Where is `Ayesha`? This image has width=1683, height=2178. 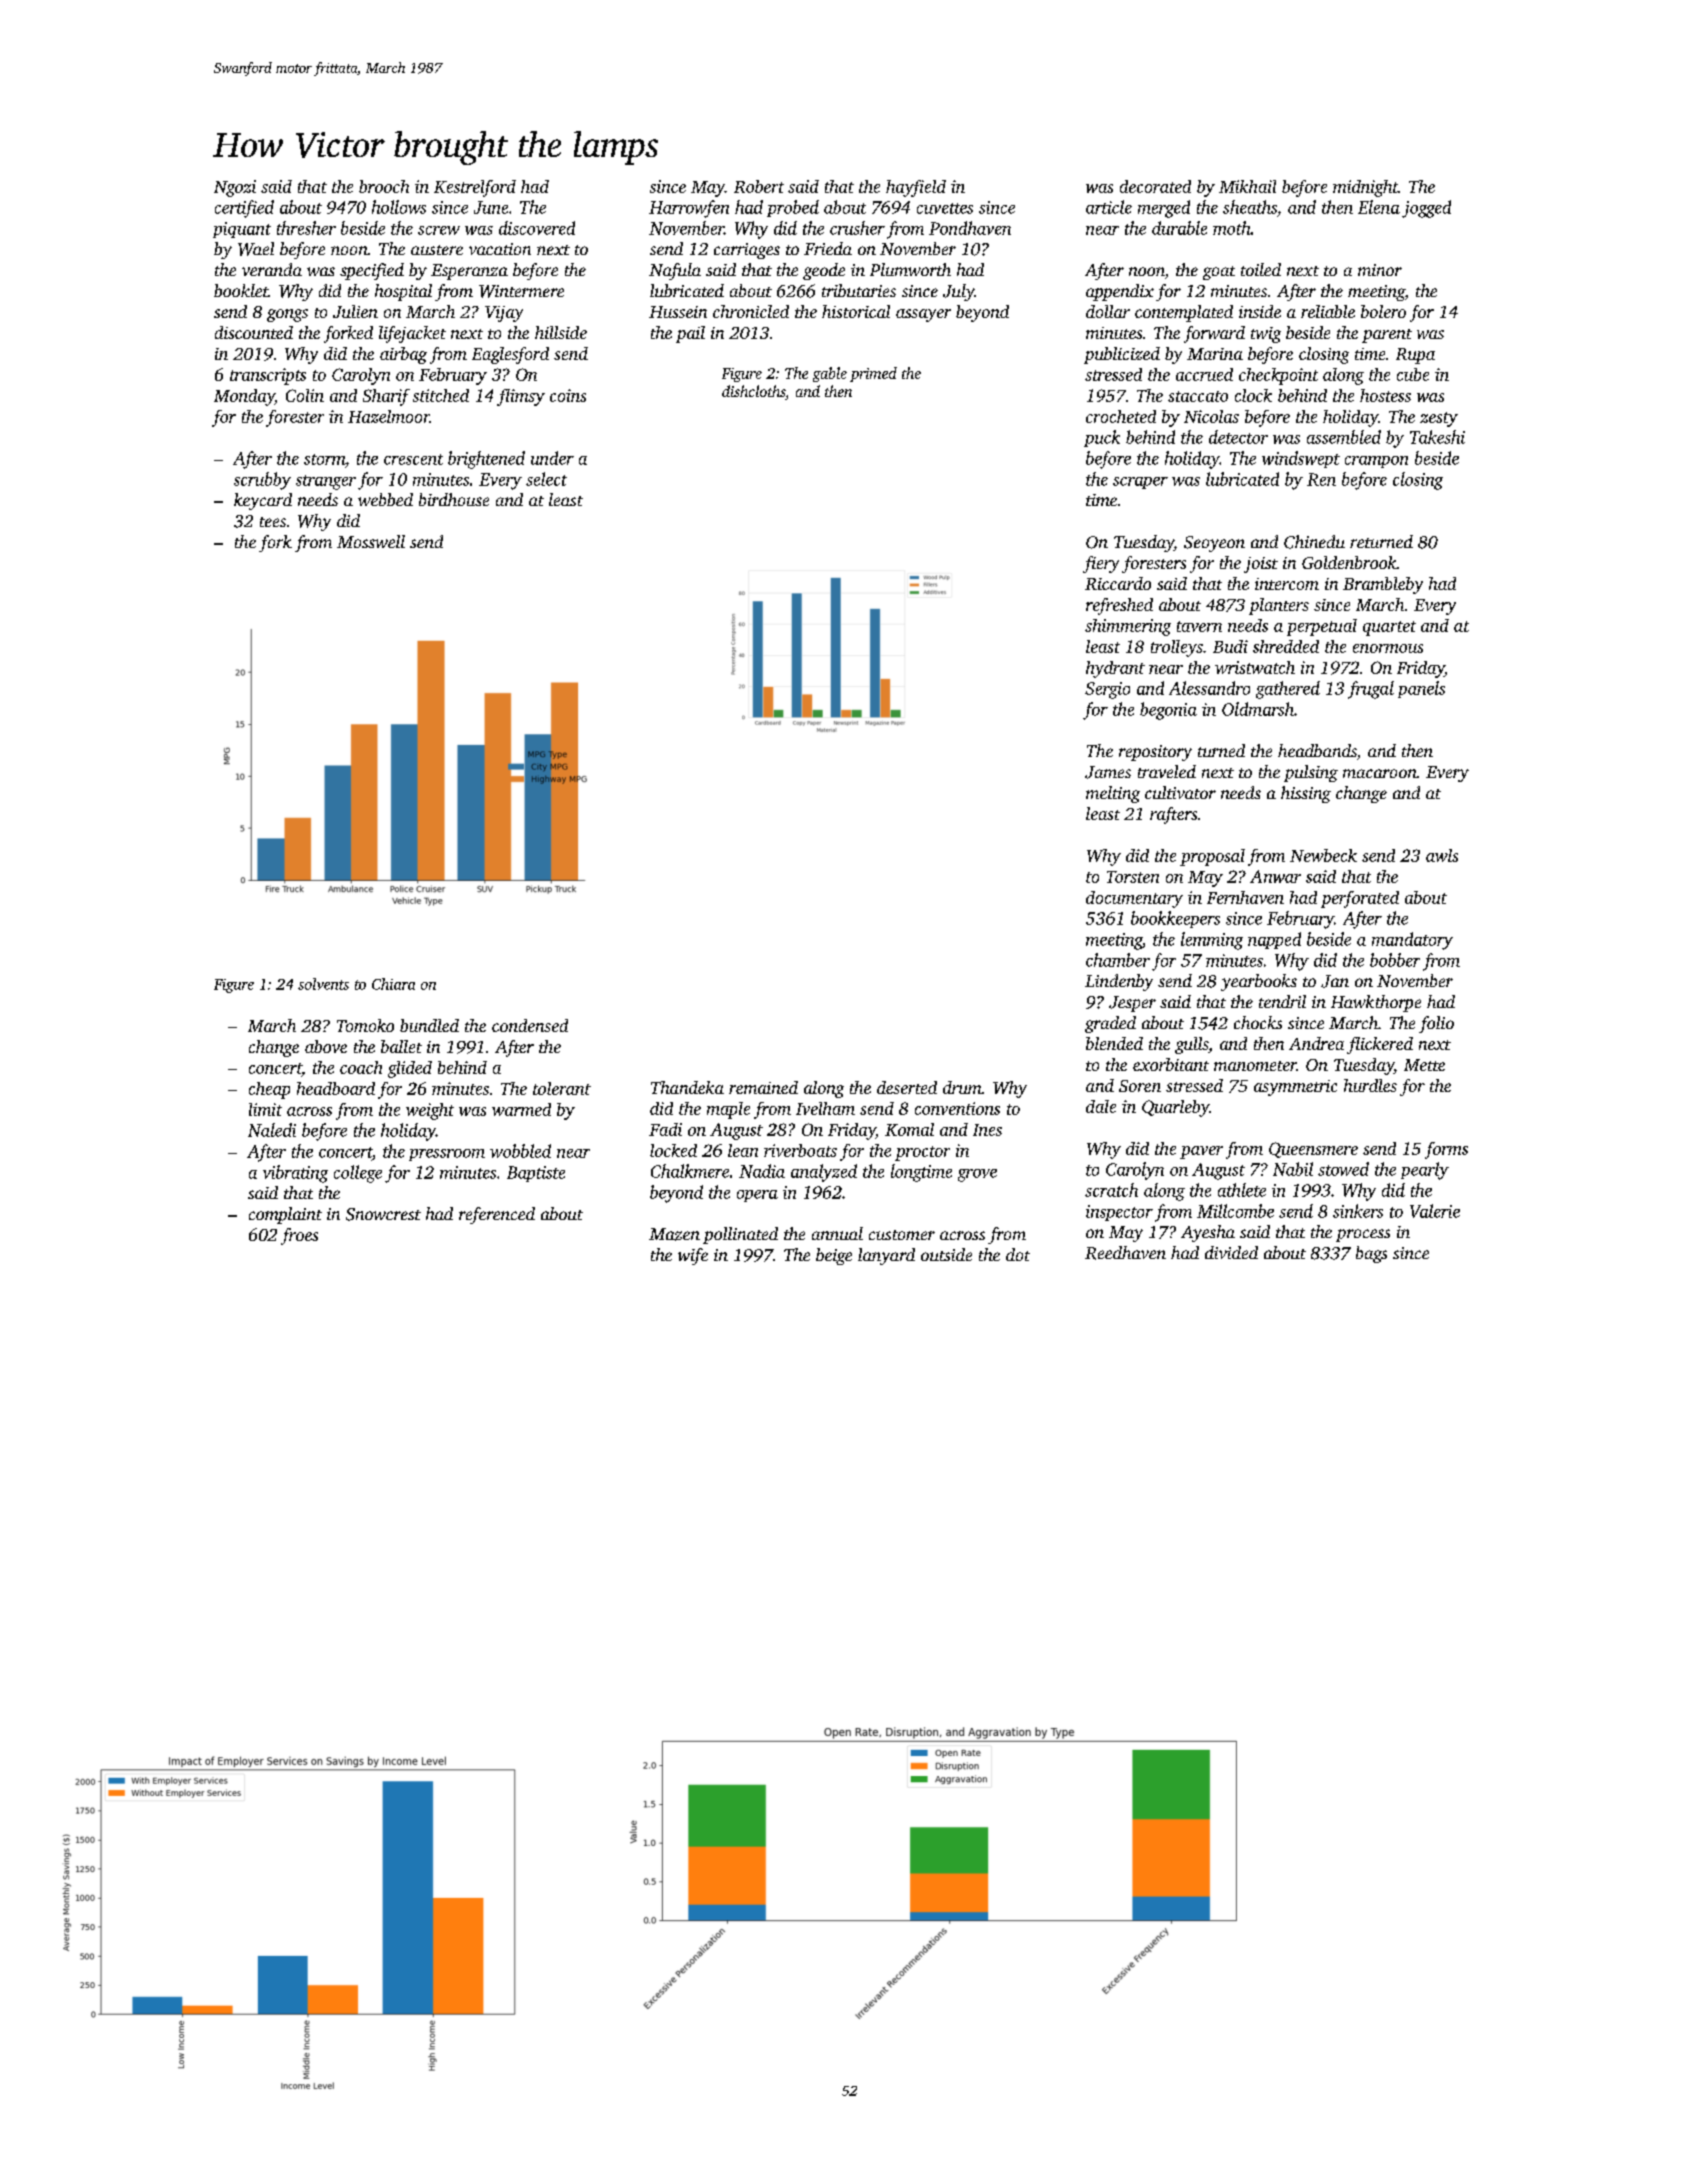
Ayesha is located at coordinates (1208, 1233).
